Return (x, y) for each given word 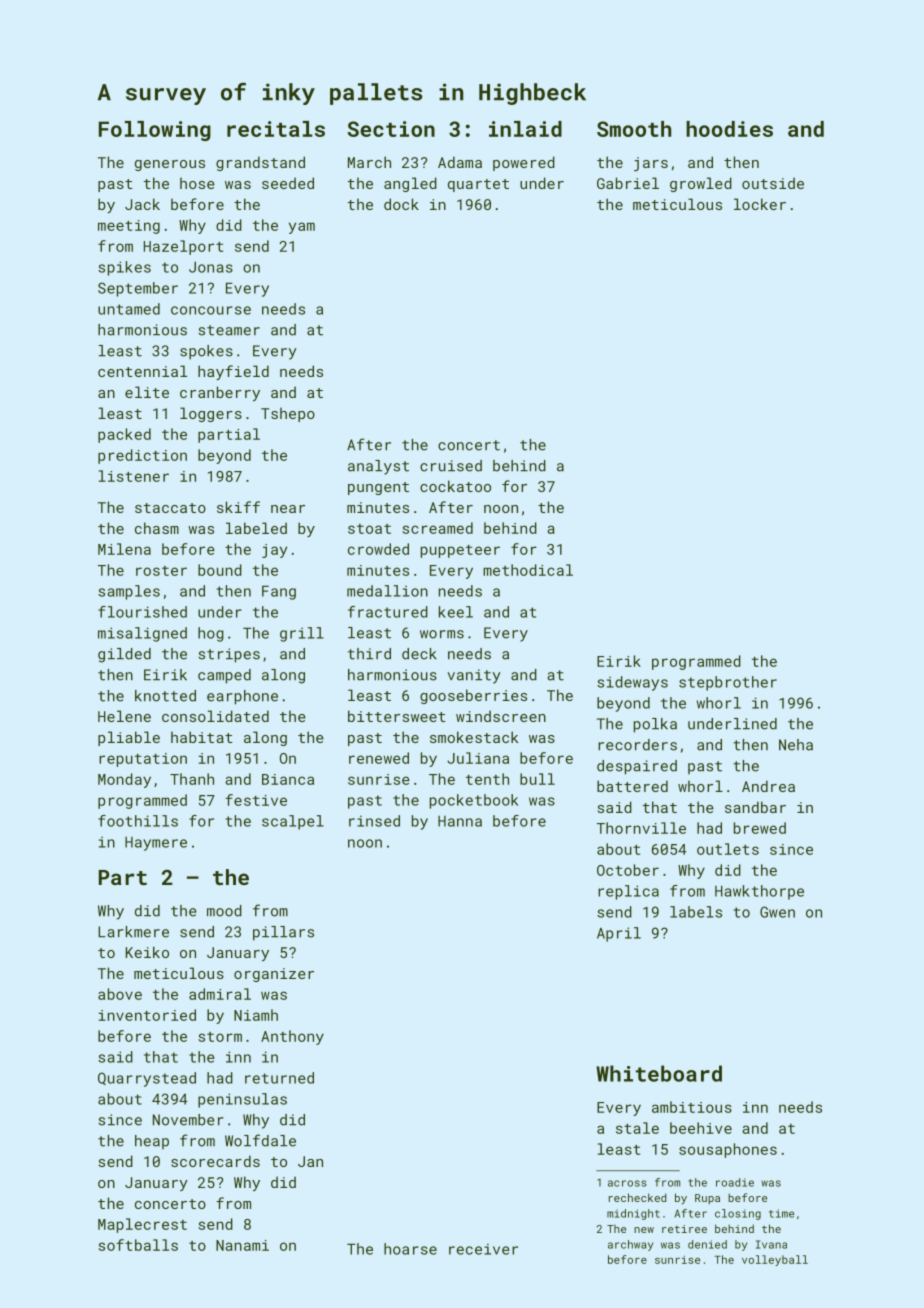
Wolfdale (260, 1140)
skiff (238, 507)
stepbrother (728, 683)
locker (760, 204)
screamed (437, 528)
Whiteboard (659, 1073)
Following (155, 131)
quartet (478, 185)
